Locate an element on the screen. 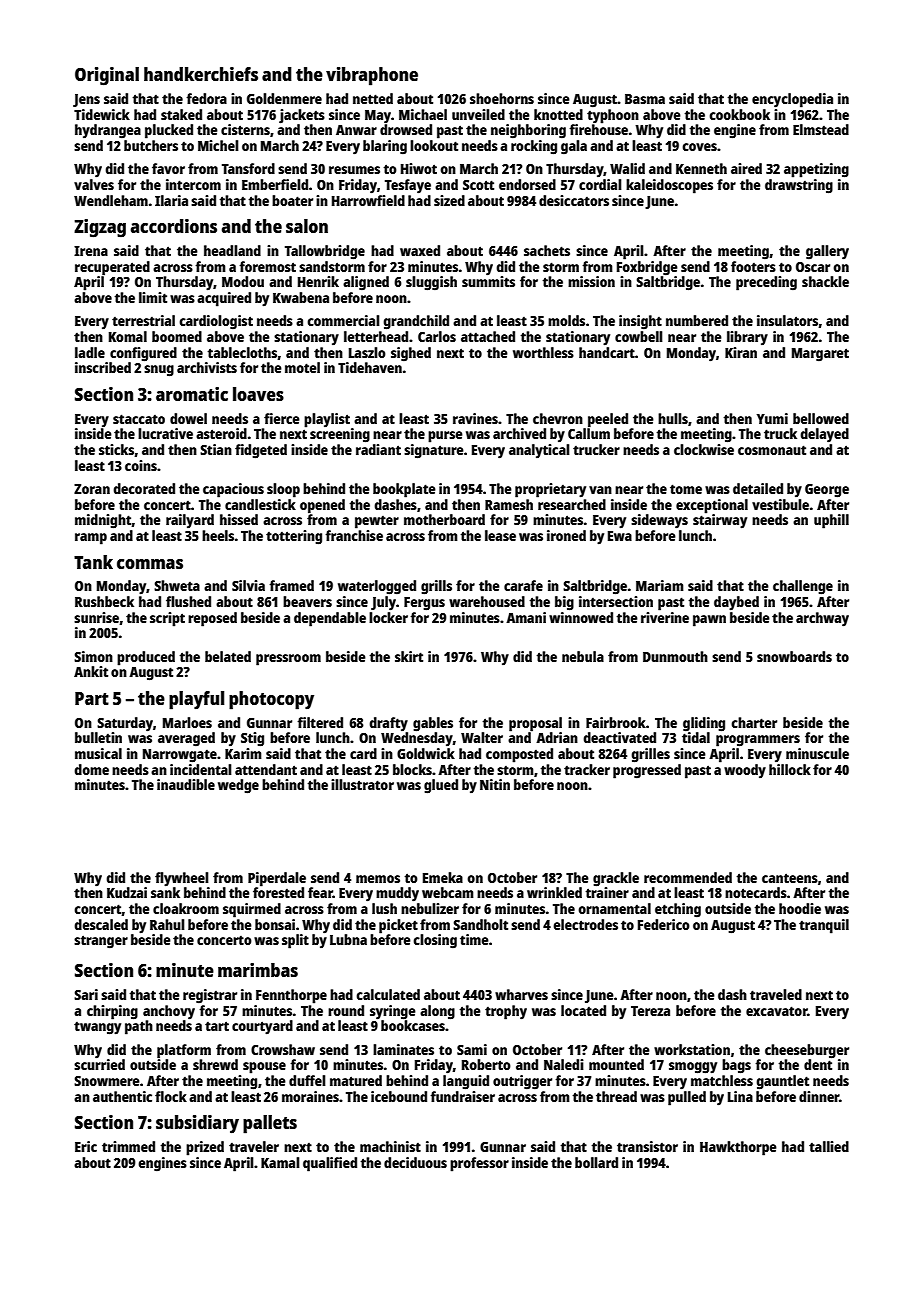 The height and width of the screenshot is (1308, 924). cookbook is located at coordinates (739, 114).
